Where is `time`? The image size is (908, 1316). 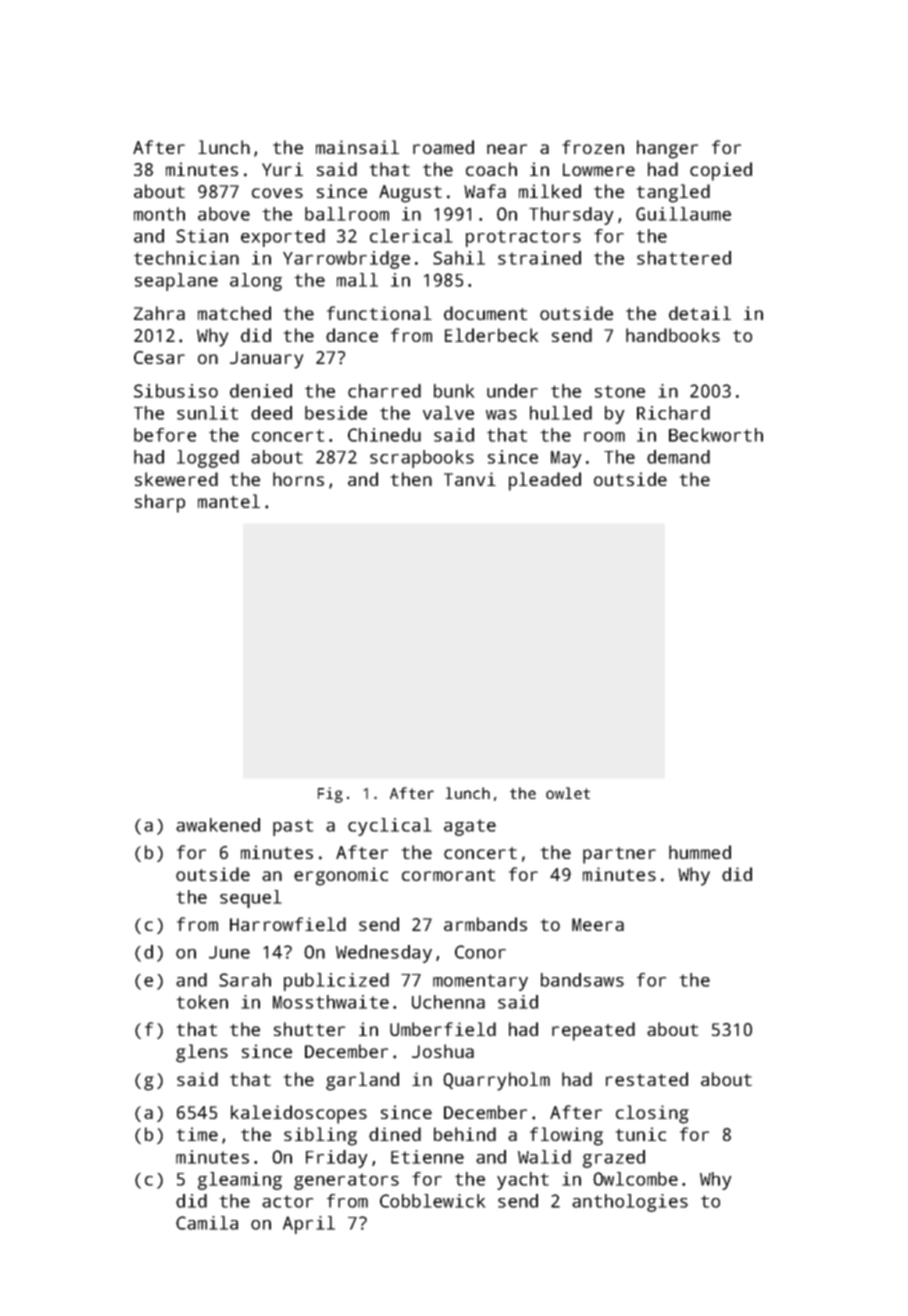 time is located at coordinates (197, 1134).
